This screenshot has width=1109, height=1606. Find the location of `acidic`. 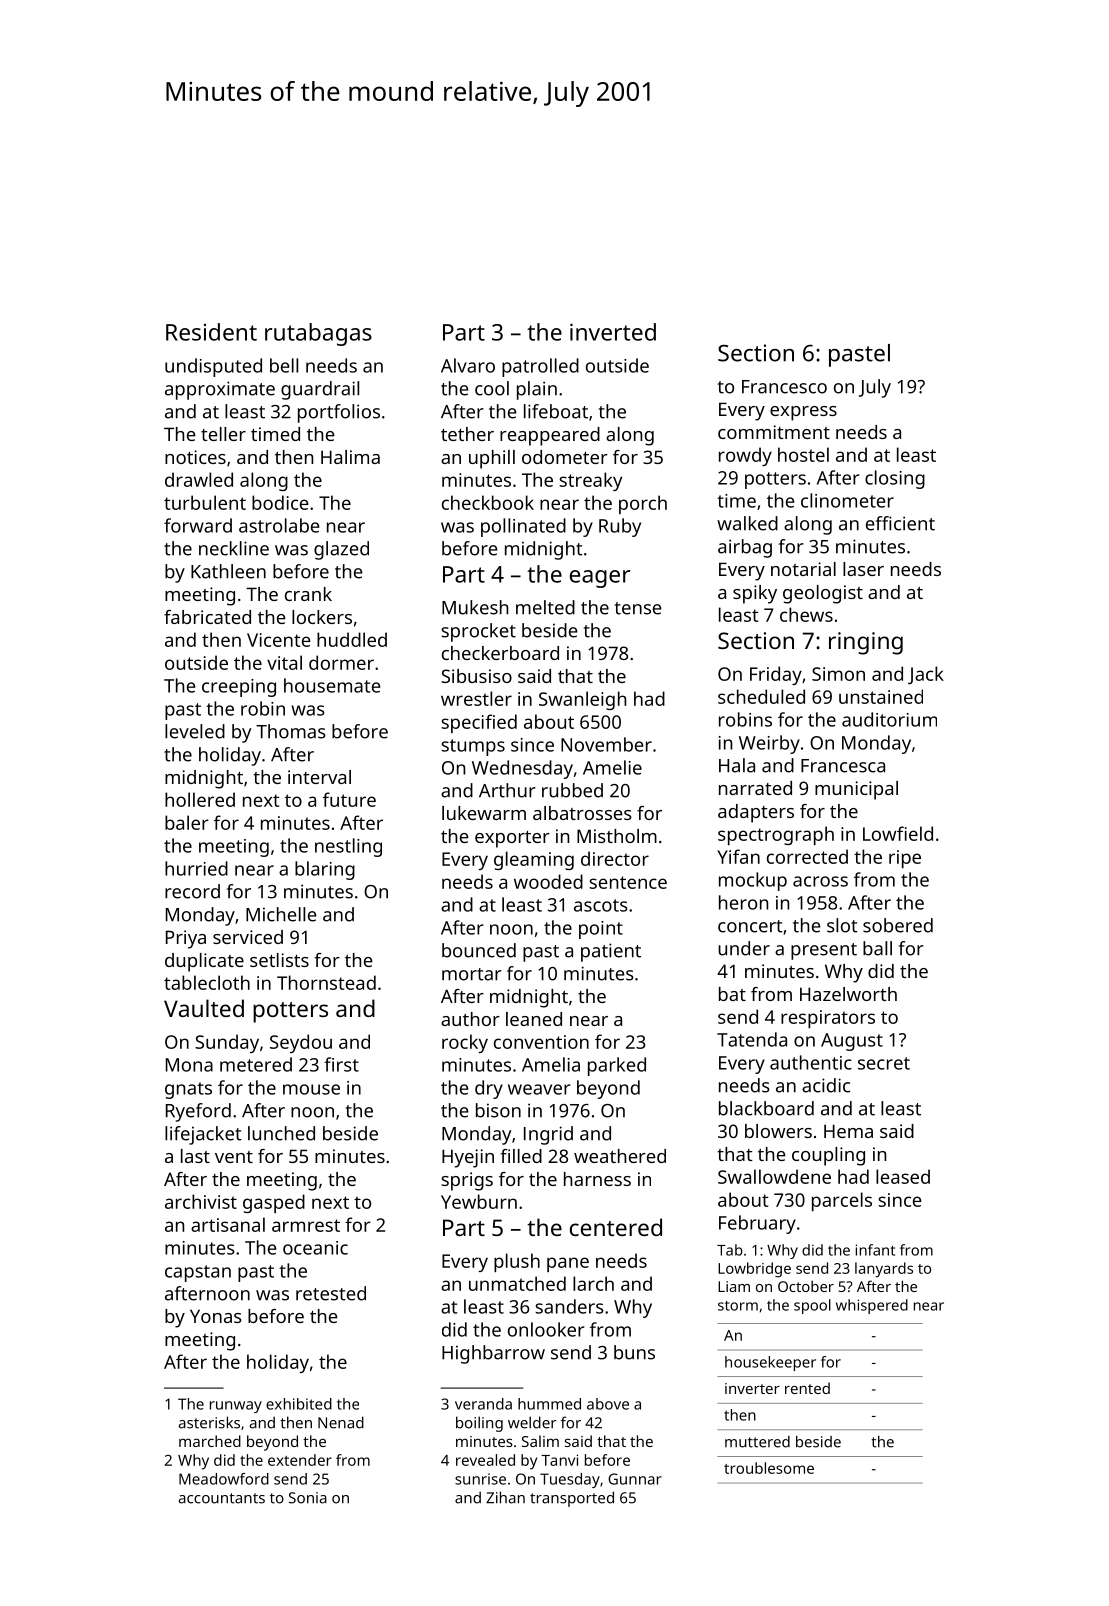

acidic is located at coordinates (826, 1085).
